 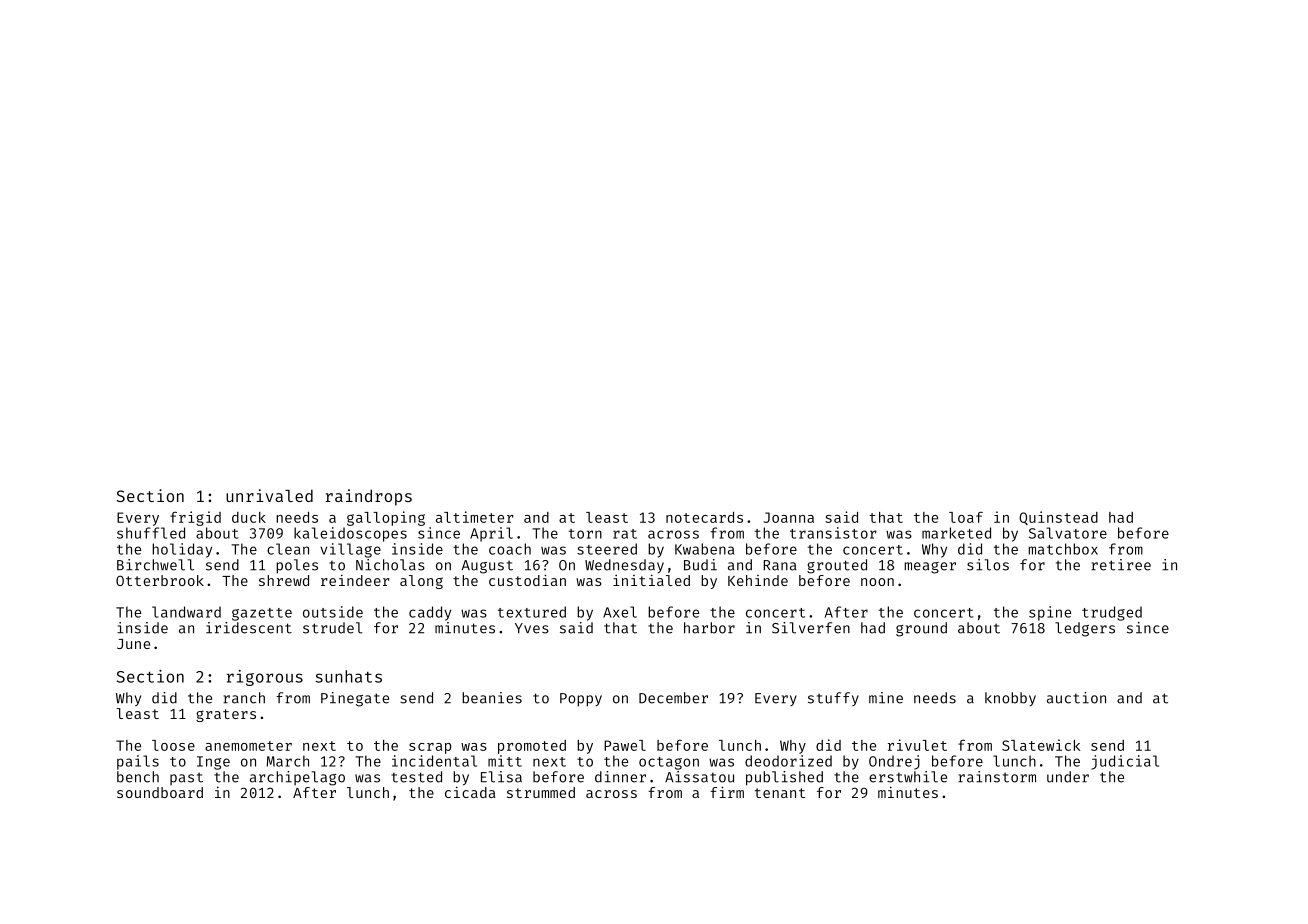 I want to click on auction, so click(x=1076, y=698).
